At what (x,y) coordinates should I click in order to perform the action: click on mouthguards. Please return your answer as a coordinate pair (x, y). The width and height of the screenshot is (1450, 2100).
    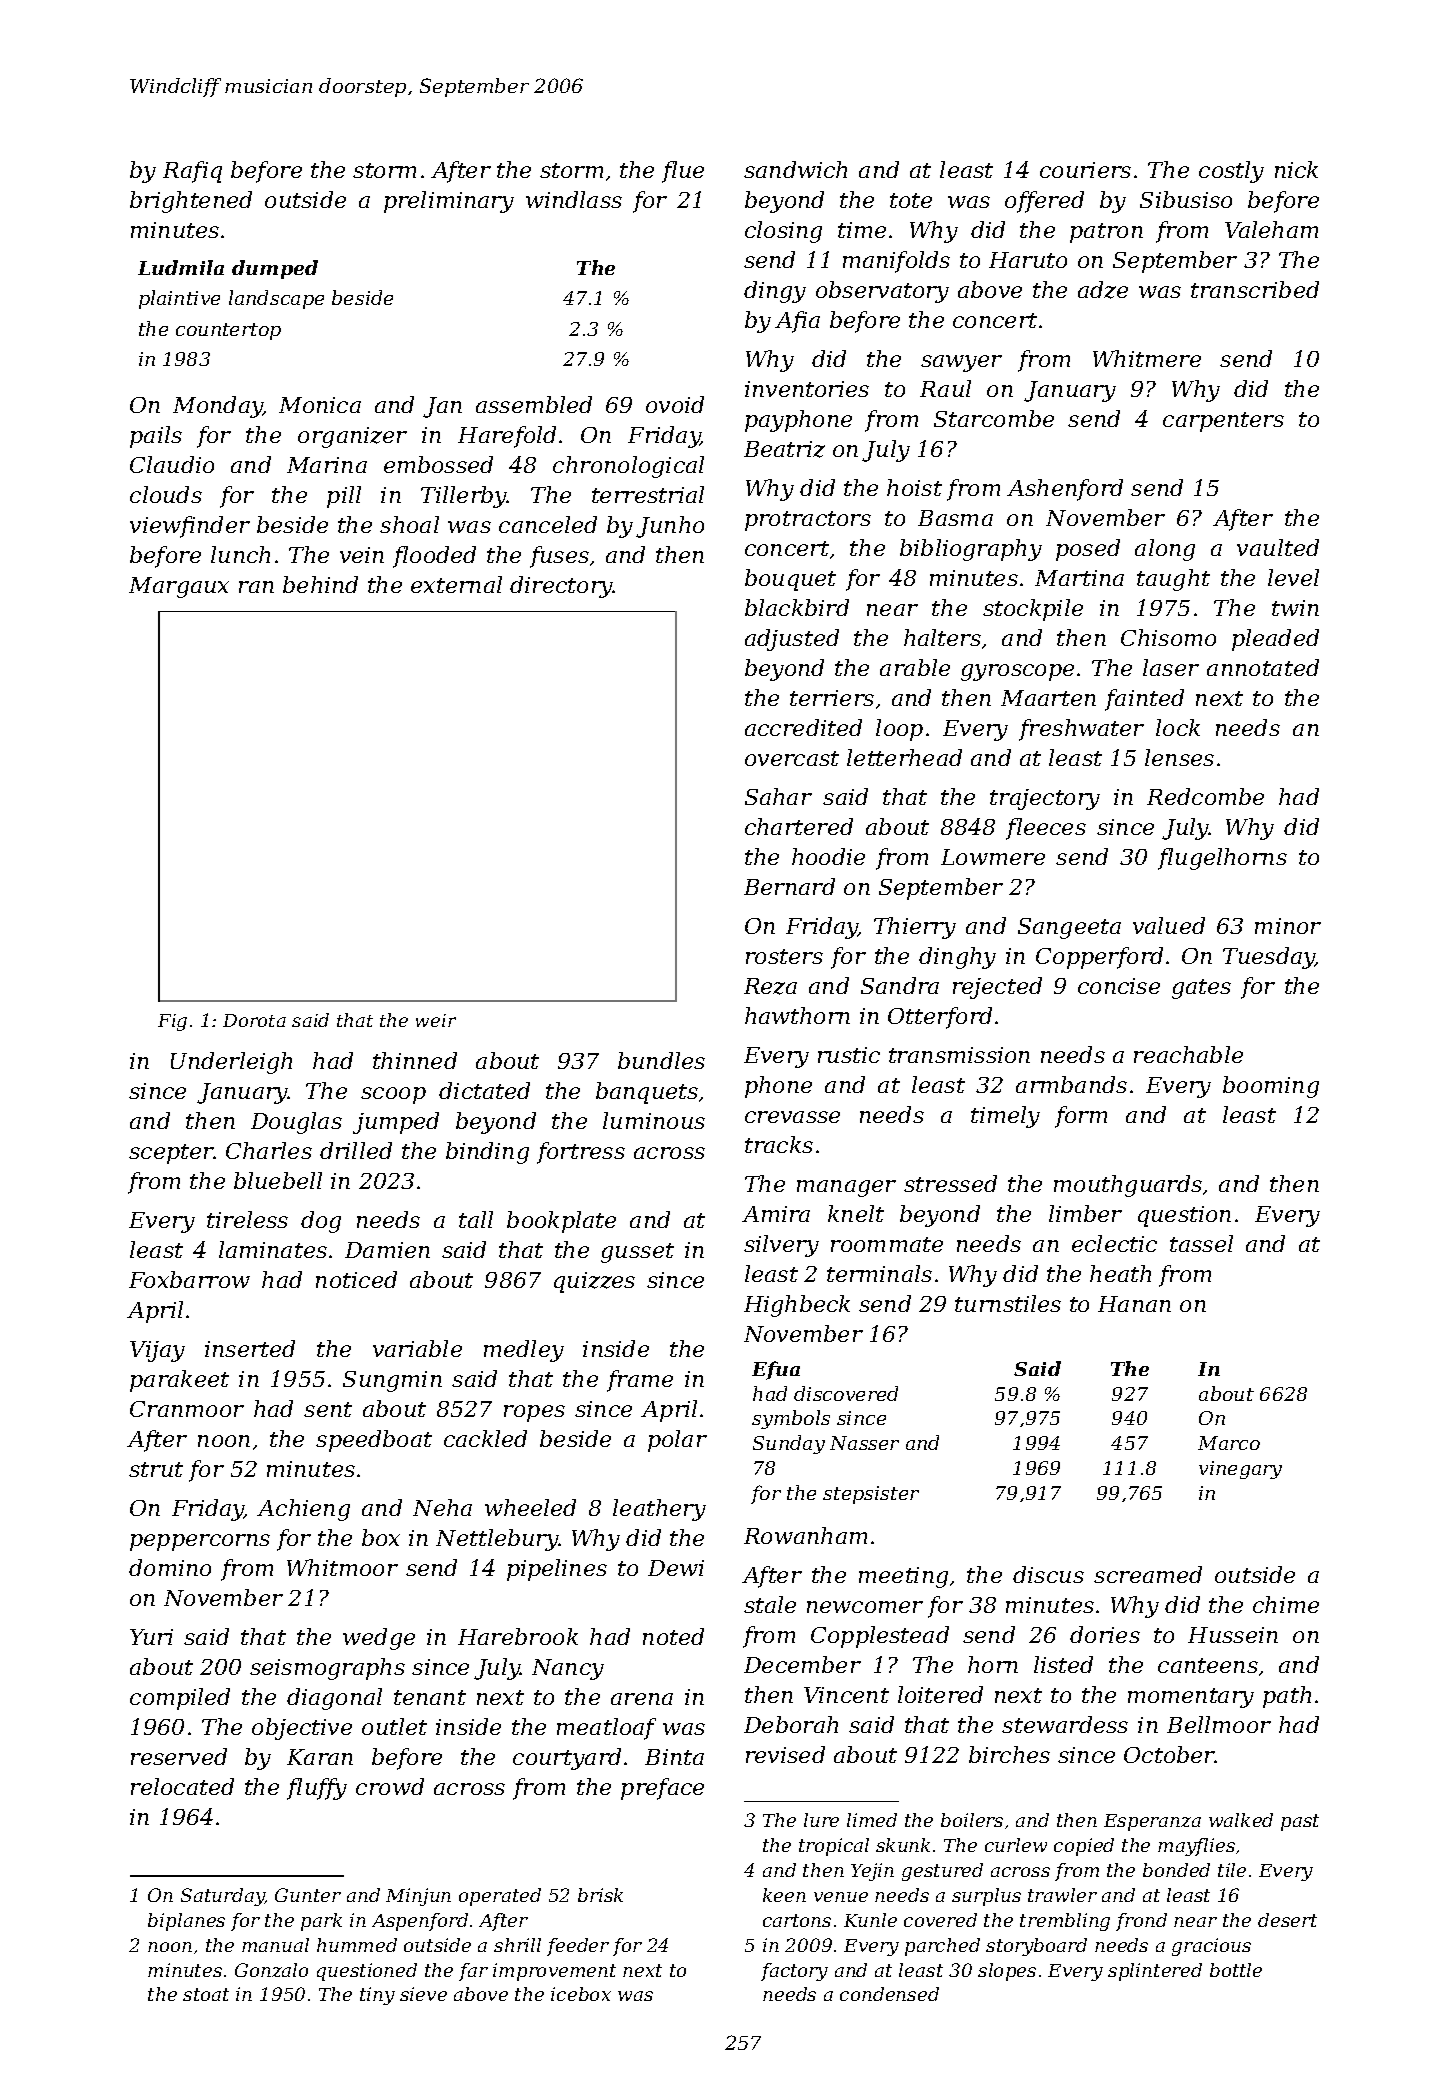
    Looking at the image, I should click on (1128, 1186).
